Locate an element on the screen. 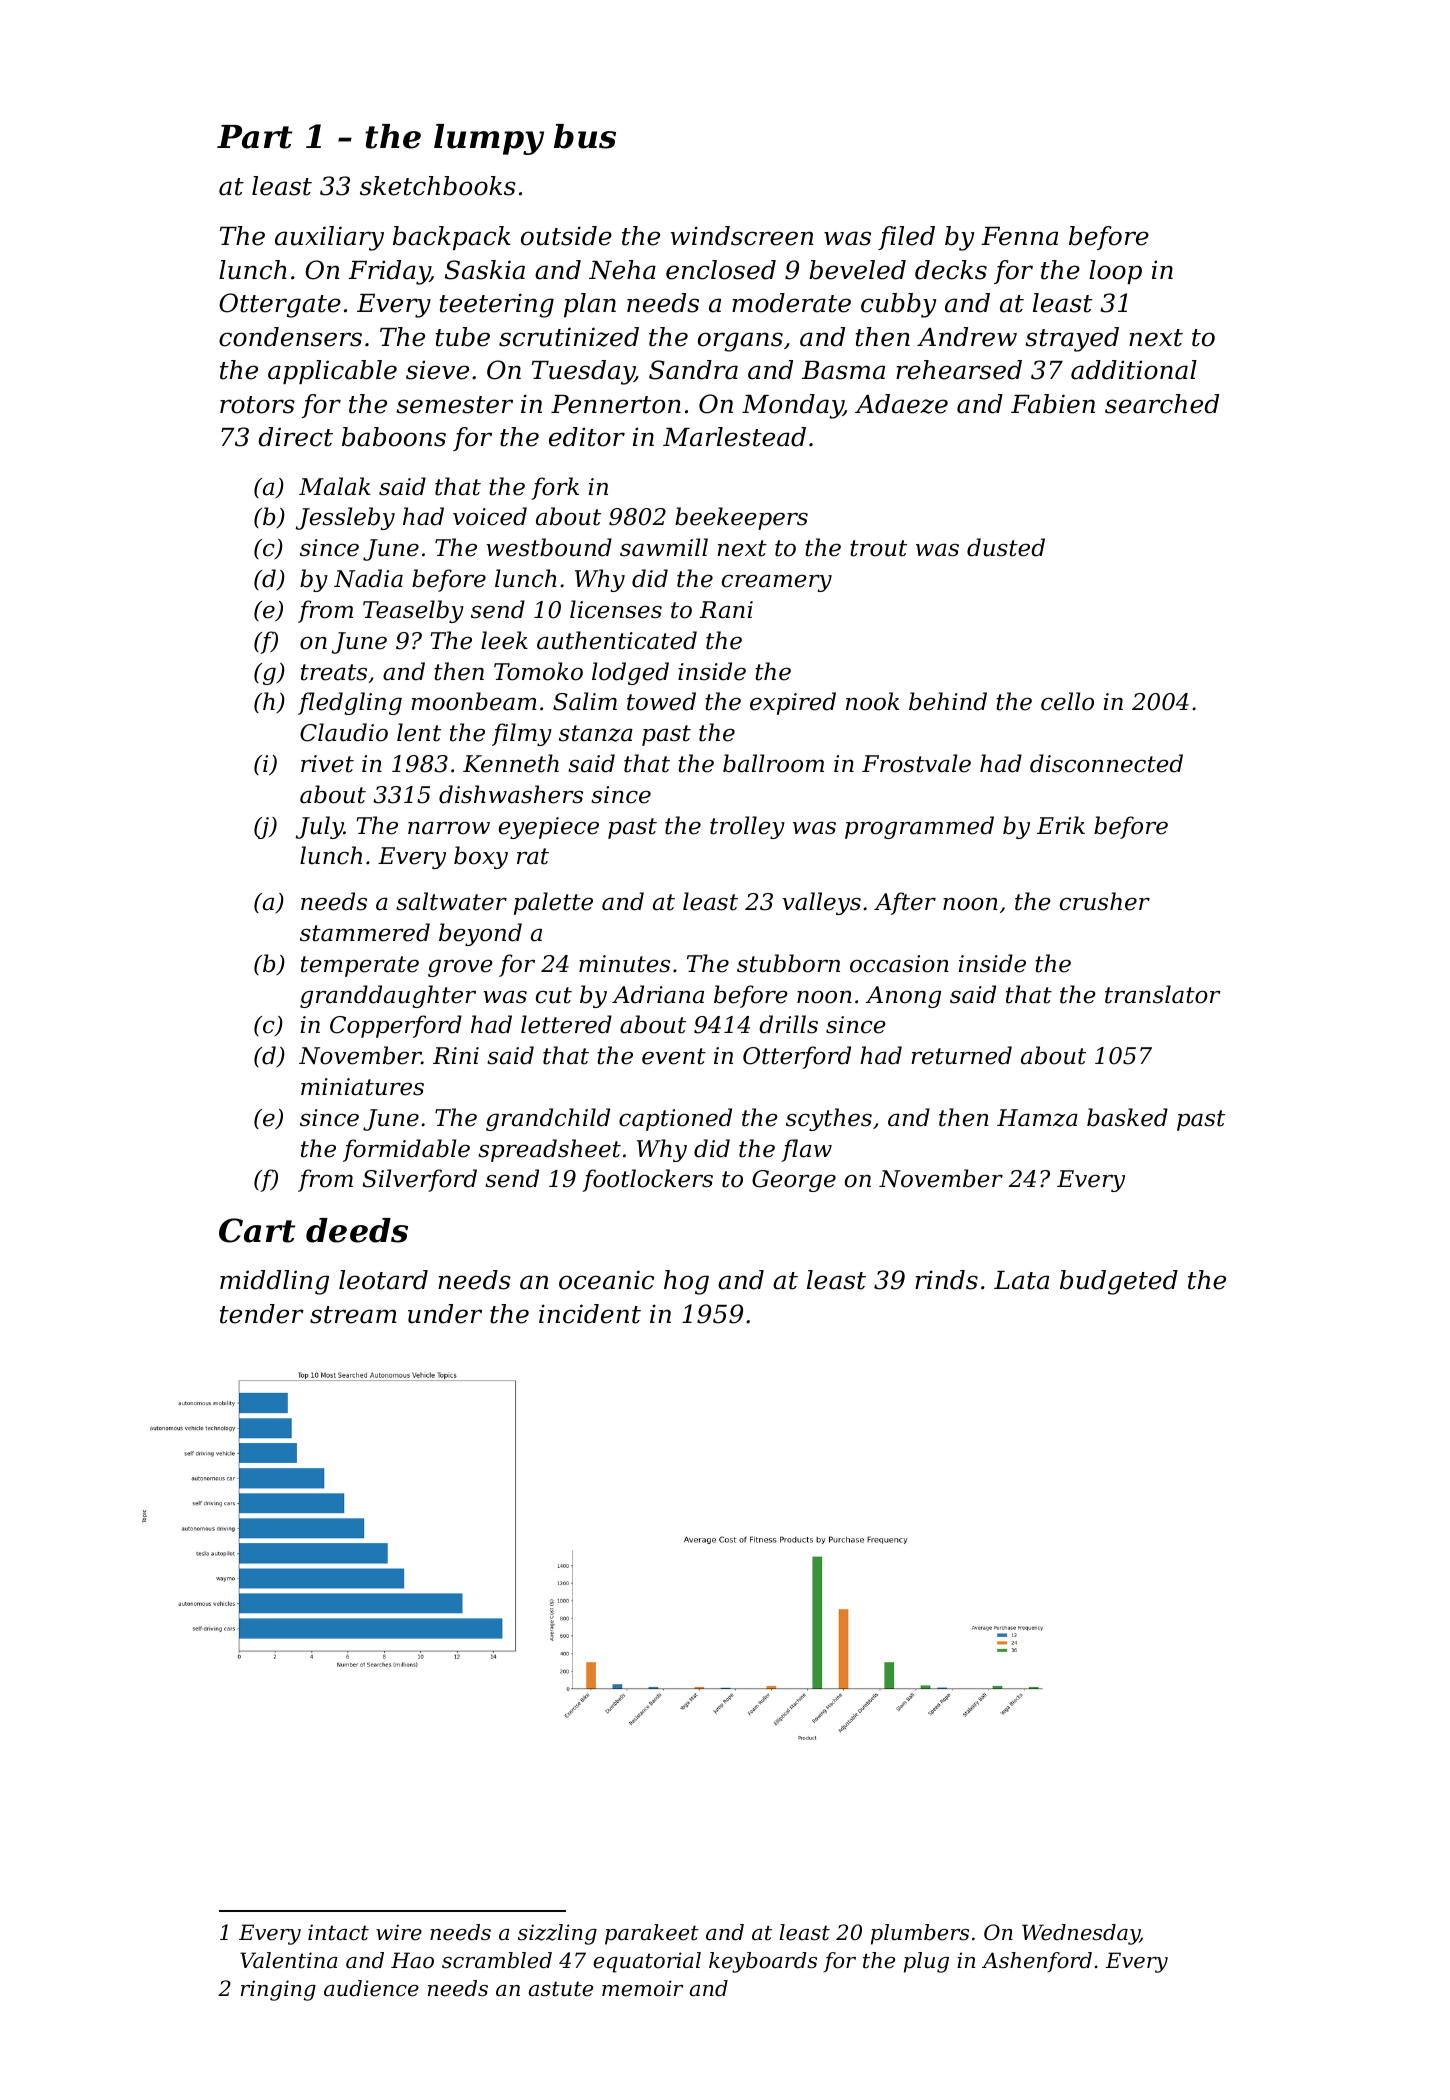 Image resolution: width=1450 pixels, height=2100 pixels. bus is located at coordinates (585, 136).
